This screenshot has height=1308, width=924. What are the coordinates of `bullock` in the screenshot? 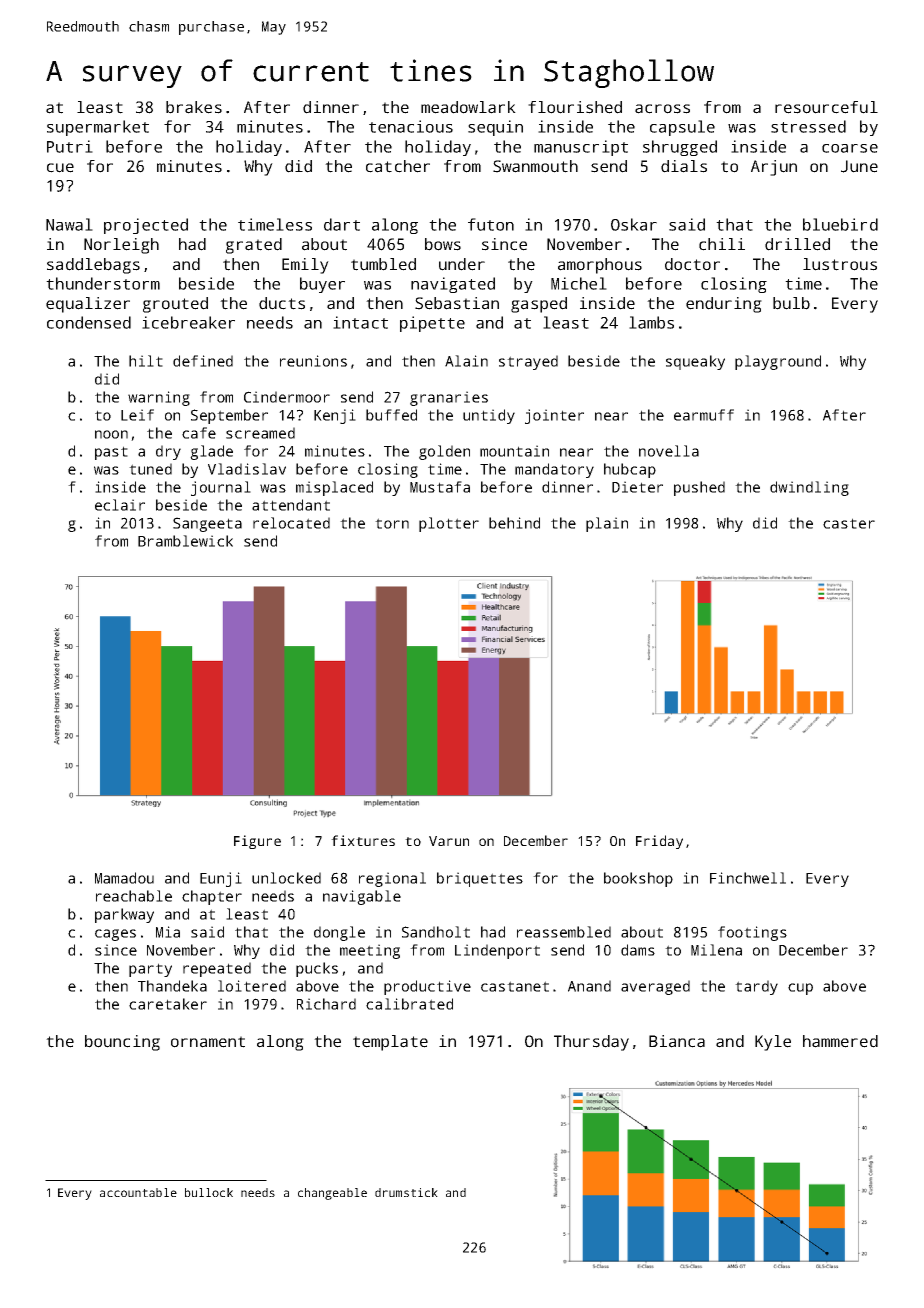 It's located at (209, 1192).
